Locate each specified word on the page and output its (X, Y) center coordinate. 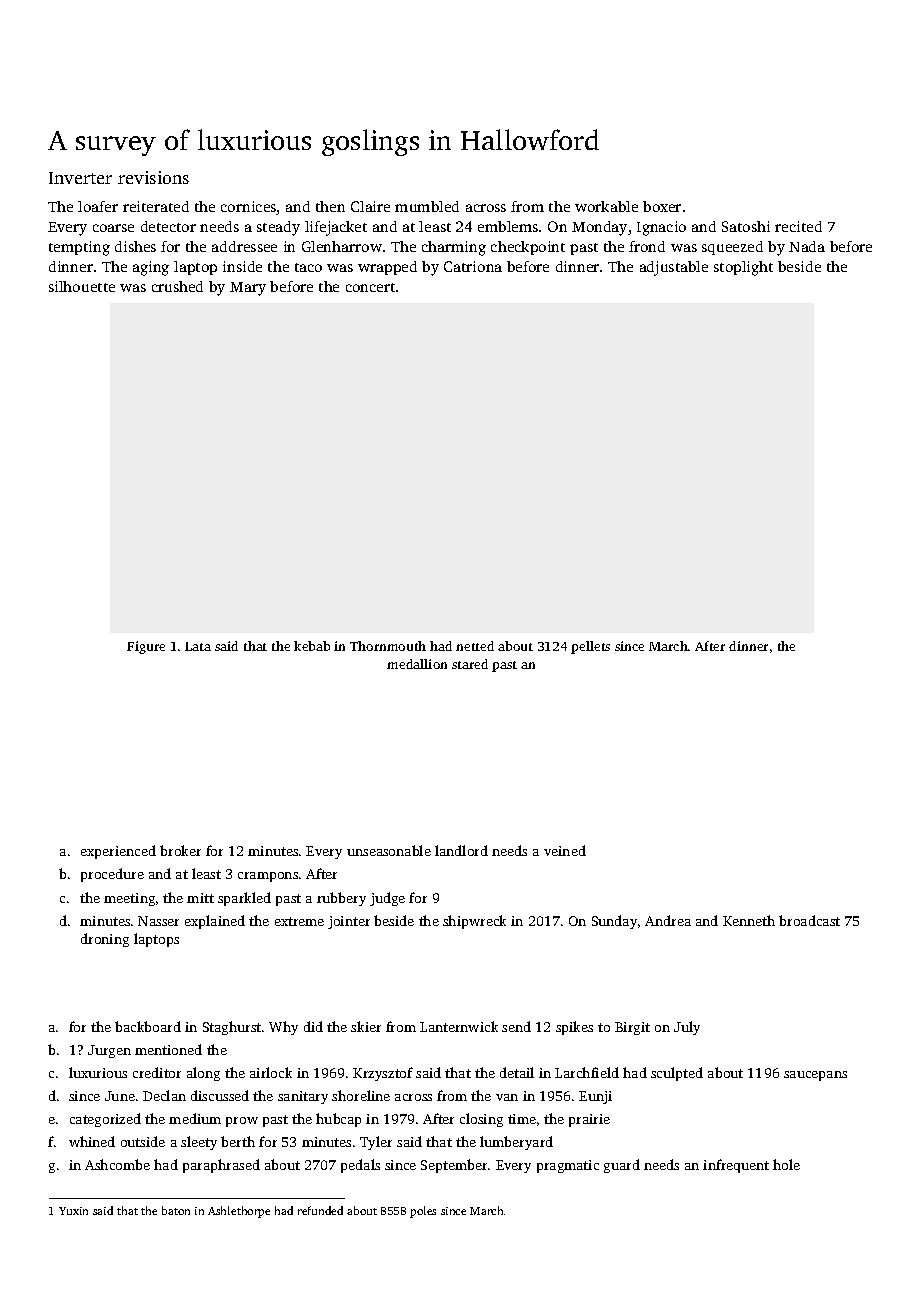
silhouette (82, 286)
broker (180, 850)
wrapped (387, 268)
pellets (590, 647)
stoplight (743, 268)
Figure (146, 647)
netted (475, 646)
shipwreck (474, 922)
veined (565, 850)
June (120, 1096)
